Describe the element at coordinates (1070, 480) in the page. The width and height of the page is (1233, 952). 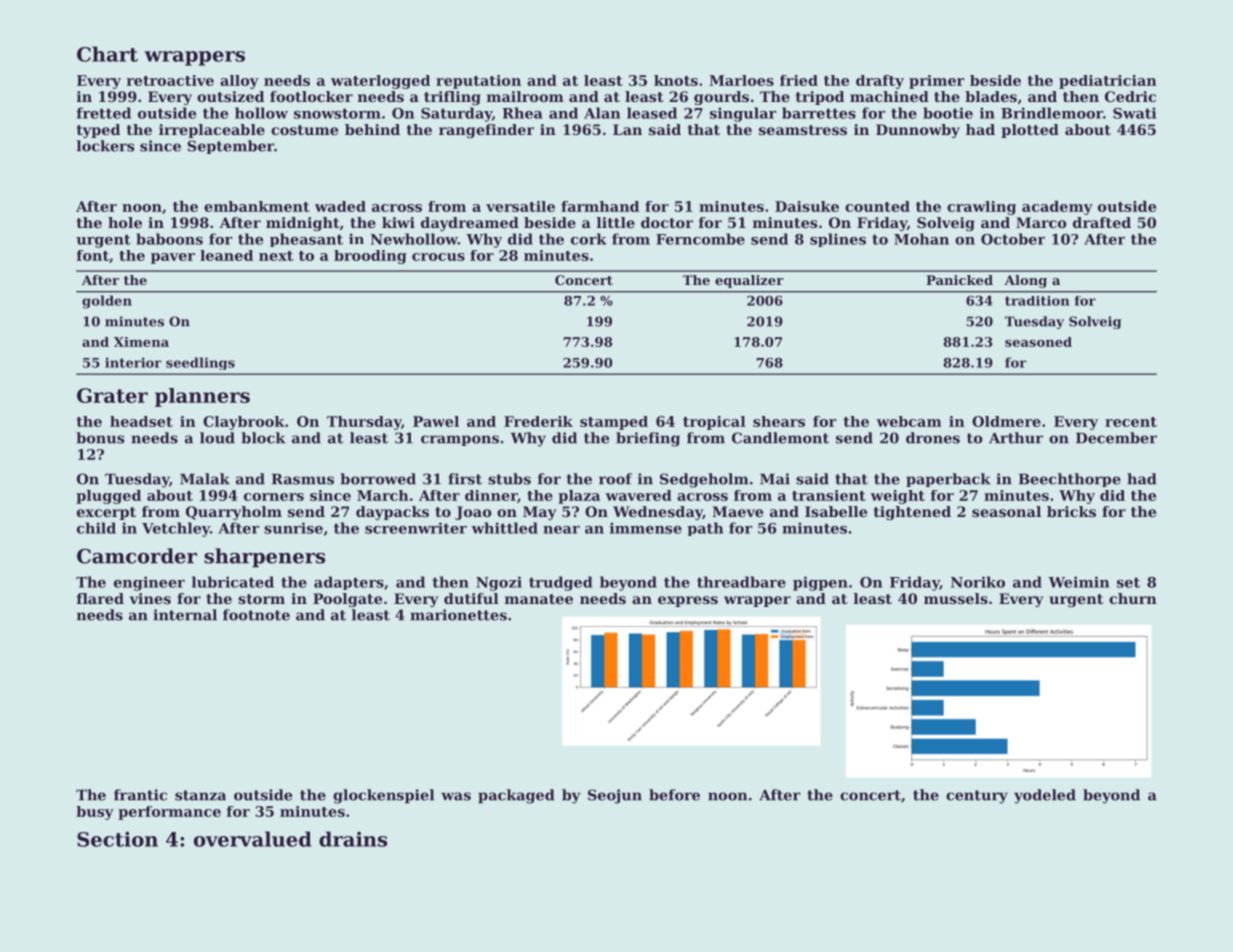
I see `Beechthorpe` at that location.
